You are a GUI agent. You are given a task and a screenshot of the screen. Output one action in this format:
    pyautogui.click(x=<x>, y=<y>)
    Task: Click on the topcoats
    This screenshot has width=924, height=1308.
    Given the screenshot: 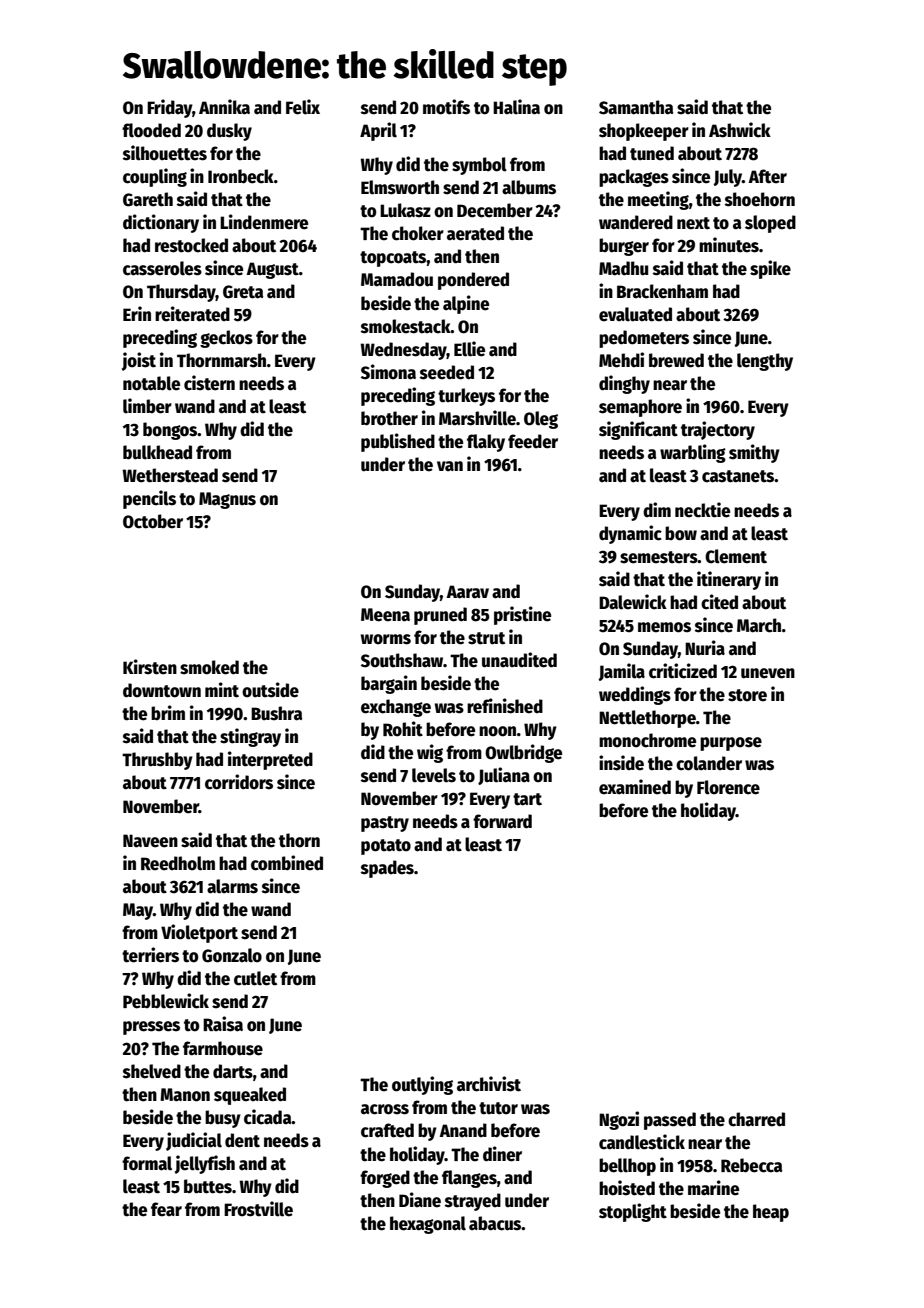 What is the action you would take?
    pyautogui.click(x=393, y=259)
